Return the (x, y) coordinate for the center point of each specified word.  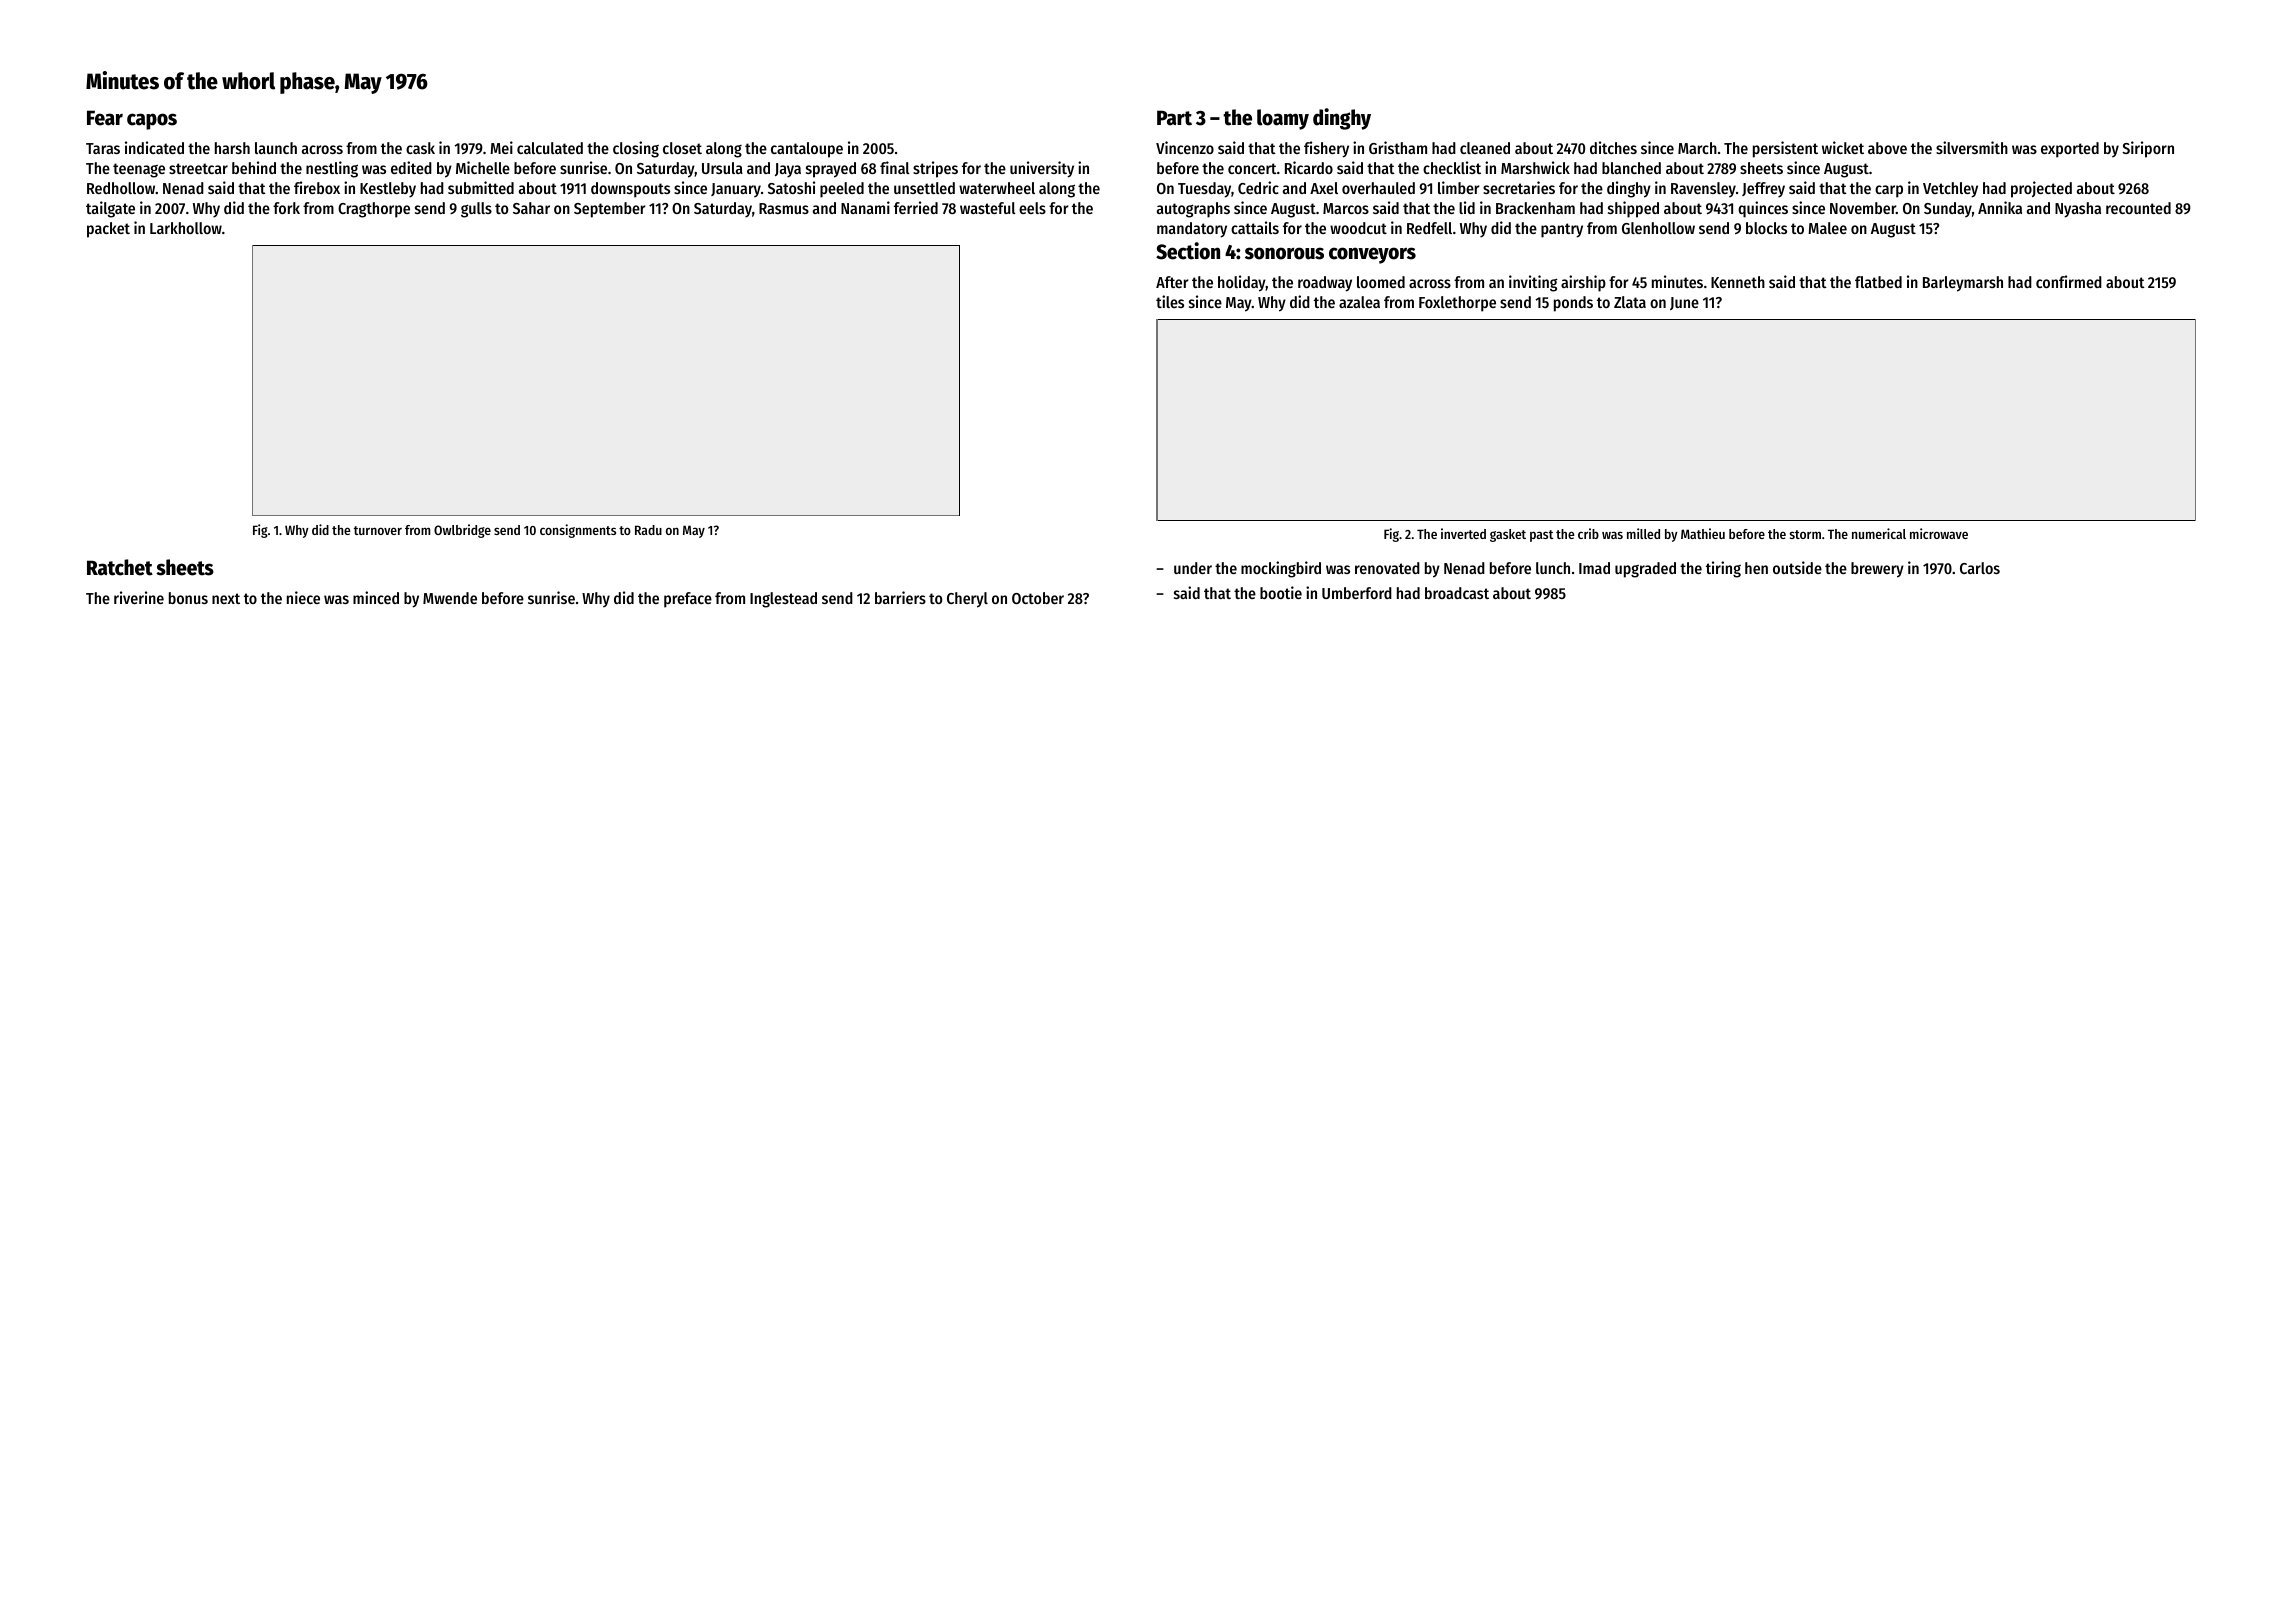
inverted (1463, 533)
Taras (103, 148)
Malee (1827, 228)
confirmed (2069, 281)
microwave (1939, 533)
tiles (1170, 301)
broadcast (1457, 593)
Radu (648, 530)
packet (108, 230)
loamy (1283, 119)
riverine (139, 597)
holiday (1242, 283)
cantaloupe (807, 150)
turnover (378, 530)
